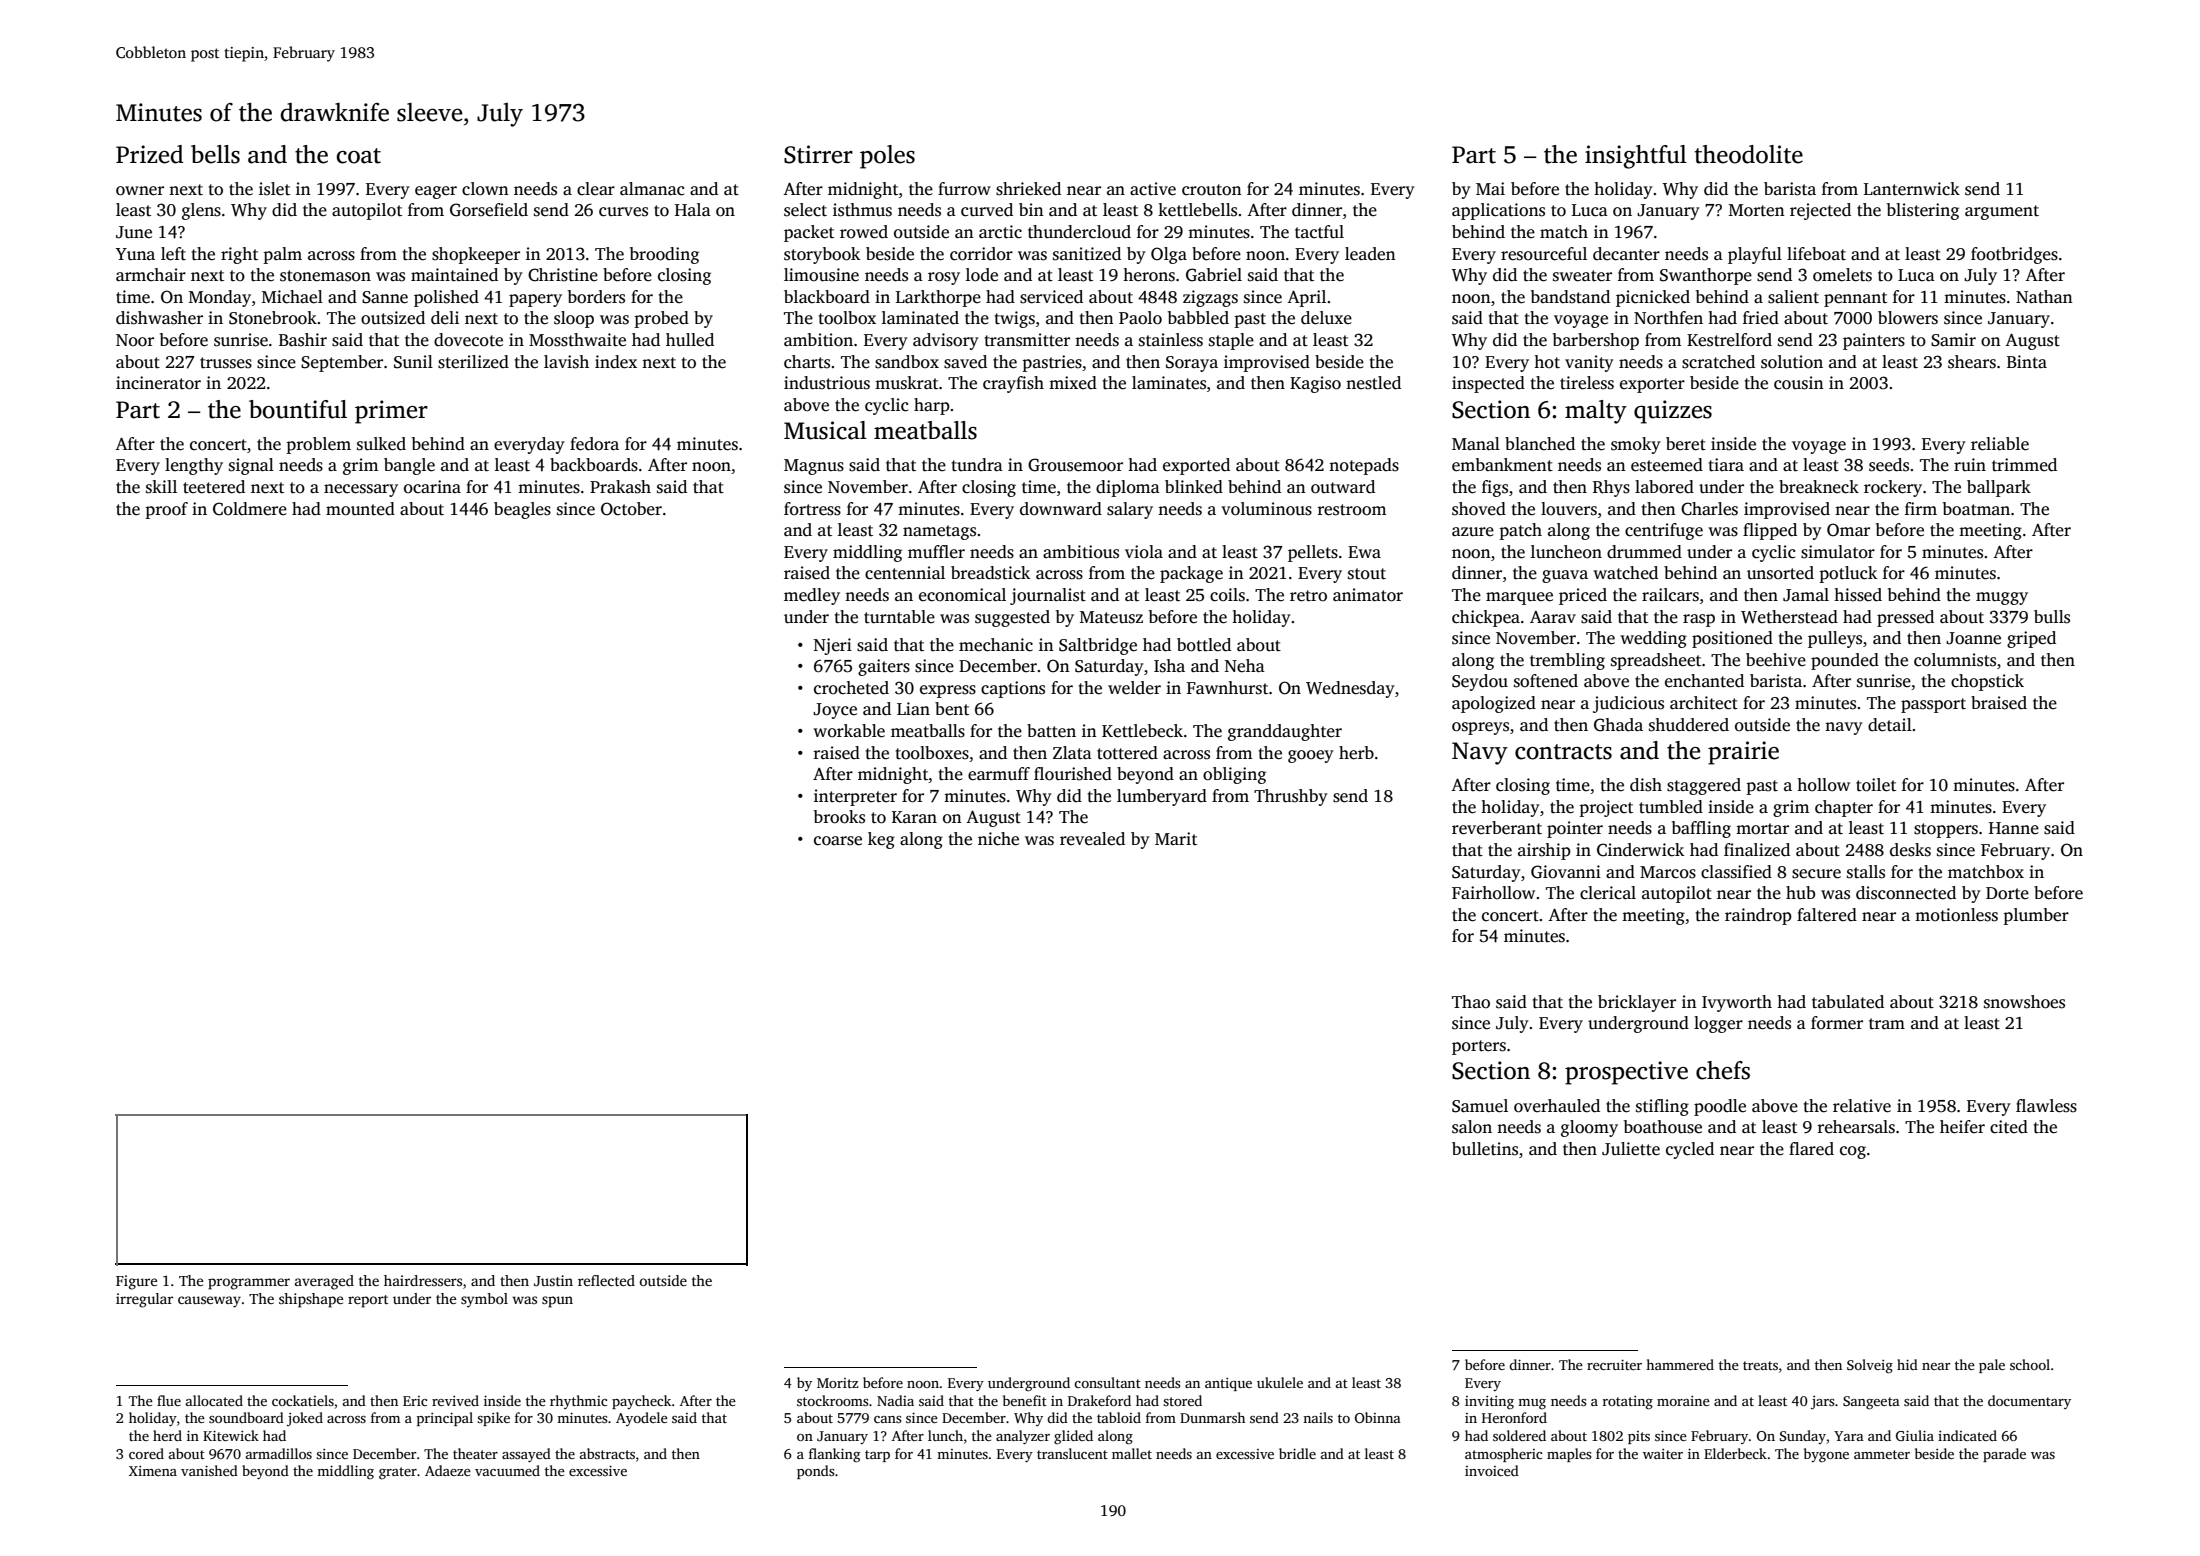 The height and width of the document is (1556, 2200). Describe the element at coordinates (818, 154) in the document. I see `Stirrer` at that location.
